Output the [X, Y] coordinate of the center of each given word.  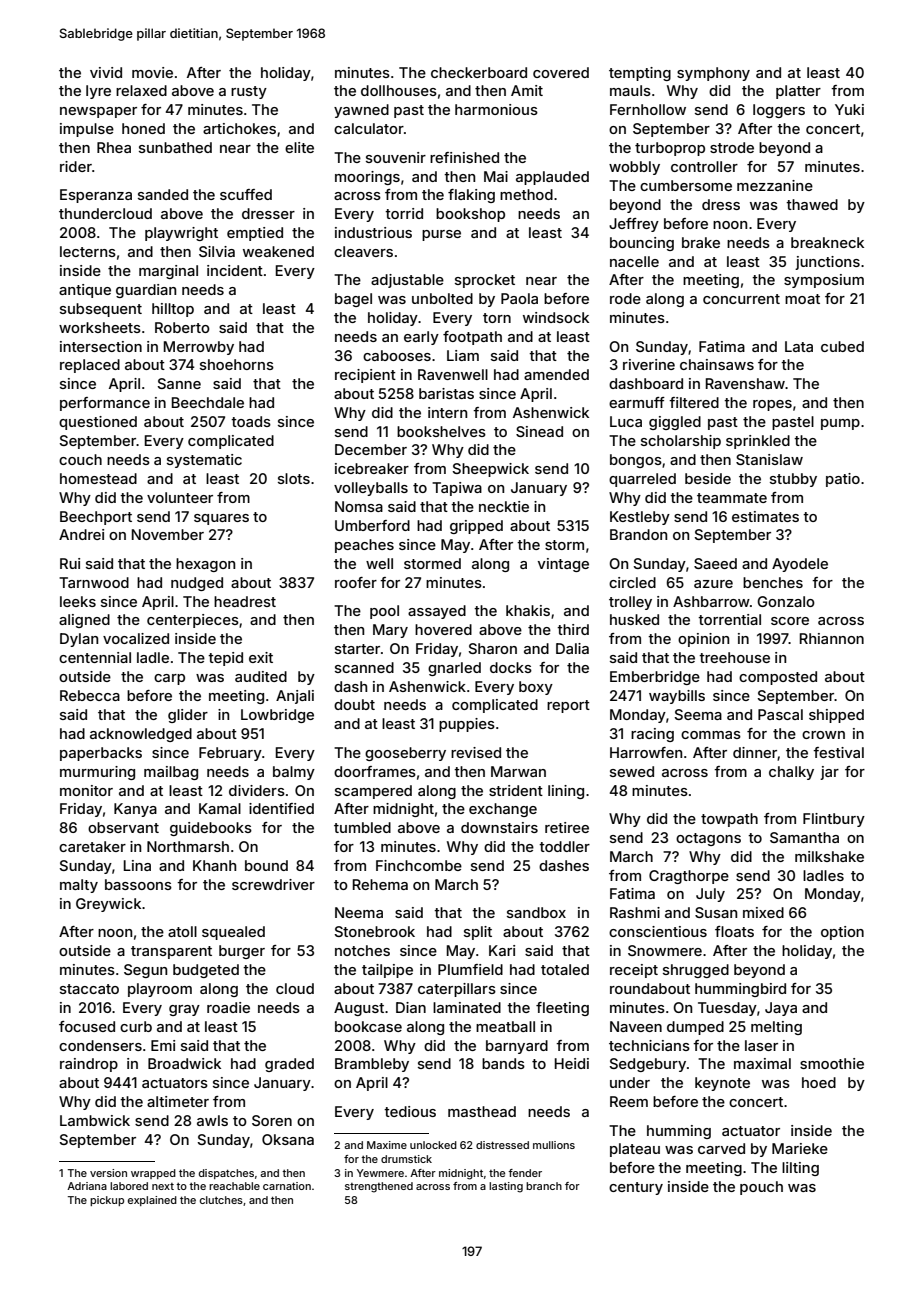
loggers [779, 111]
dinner [755, 752]
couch [80, 459]
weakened [278, 251]
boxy [536, 688]
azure [713, 584]
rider [76, 166]
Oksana [288, 1139]
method [526, 194]
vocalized [136, 638]
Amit [527, 90]
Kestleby [640, 518]
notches [362, 950]
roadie [228, 1007]
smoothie [832, 1063]
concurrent [741, 299]
